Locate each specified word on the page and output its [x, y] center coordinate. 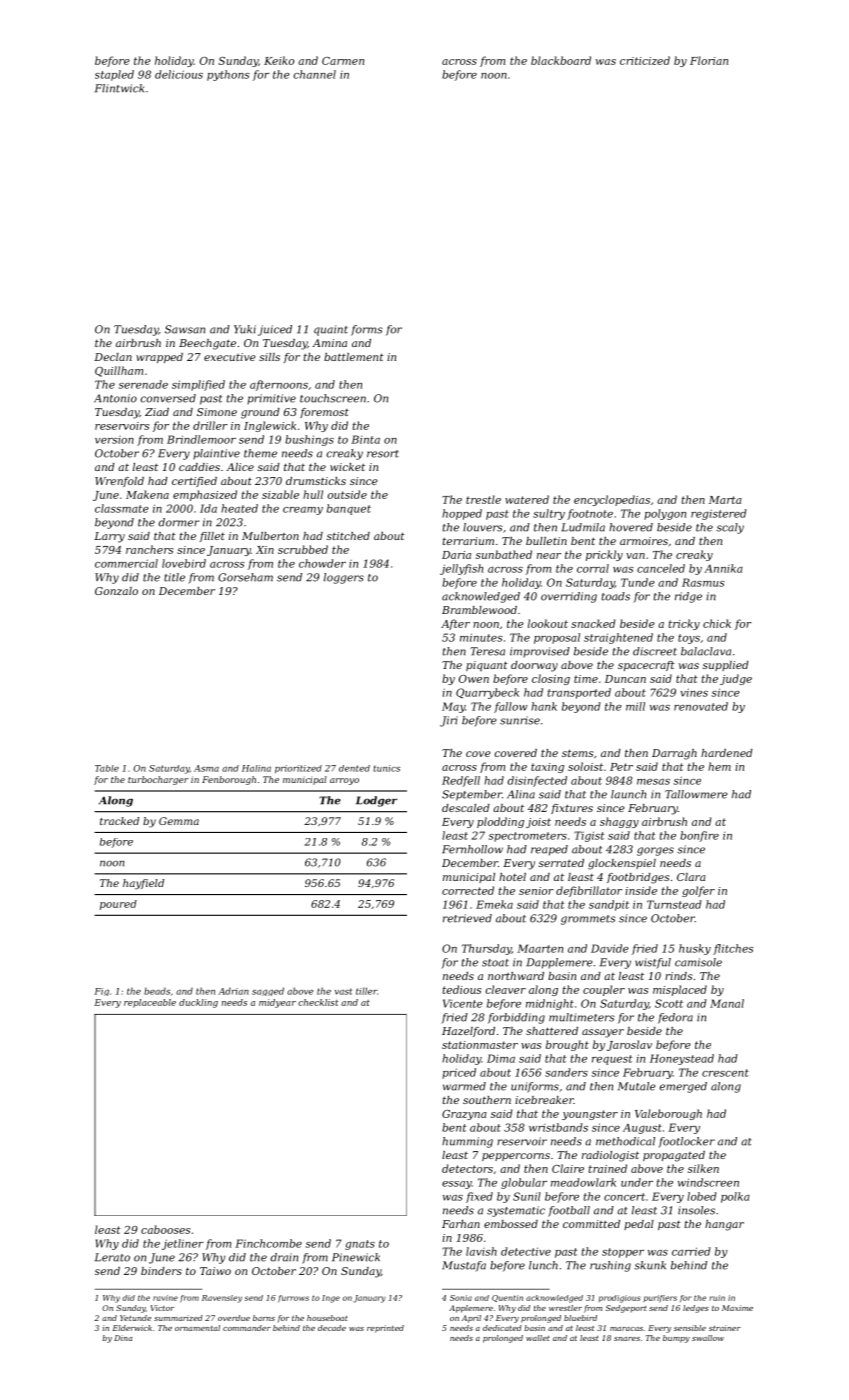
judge [736, 679]
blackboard [561, 60]
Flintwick [119, 88]
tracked [119, 821]
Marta [725, 500]
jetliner [183, 1244]
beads [157, 991]
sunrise [520, 720]
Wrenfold [119, 482]
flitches [733, 949]
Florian [709, 60]
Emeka [494, 904]
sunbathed [504, 554]
